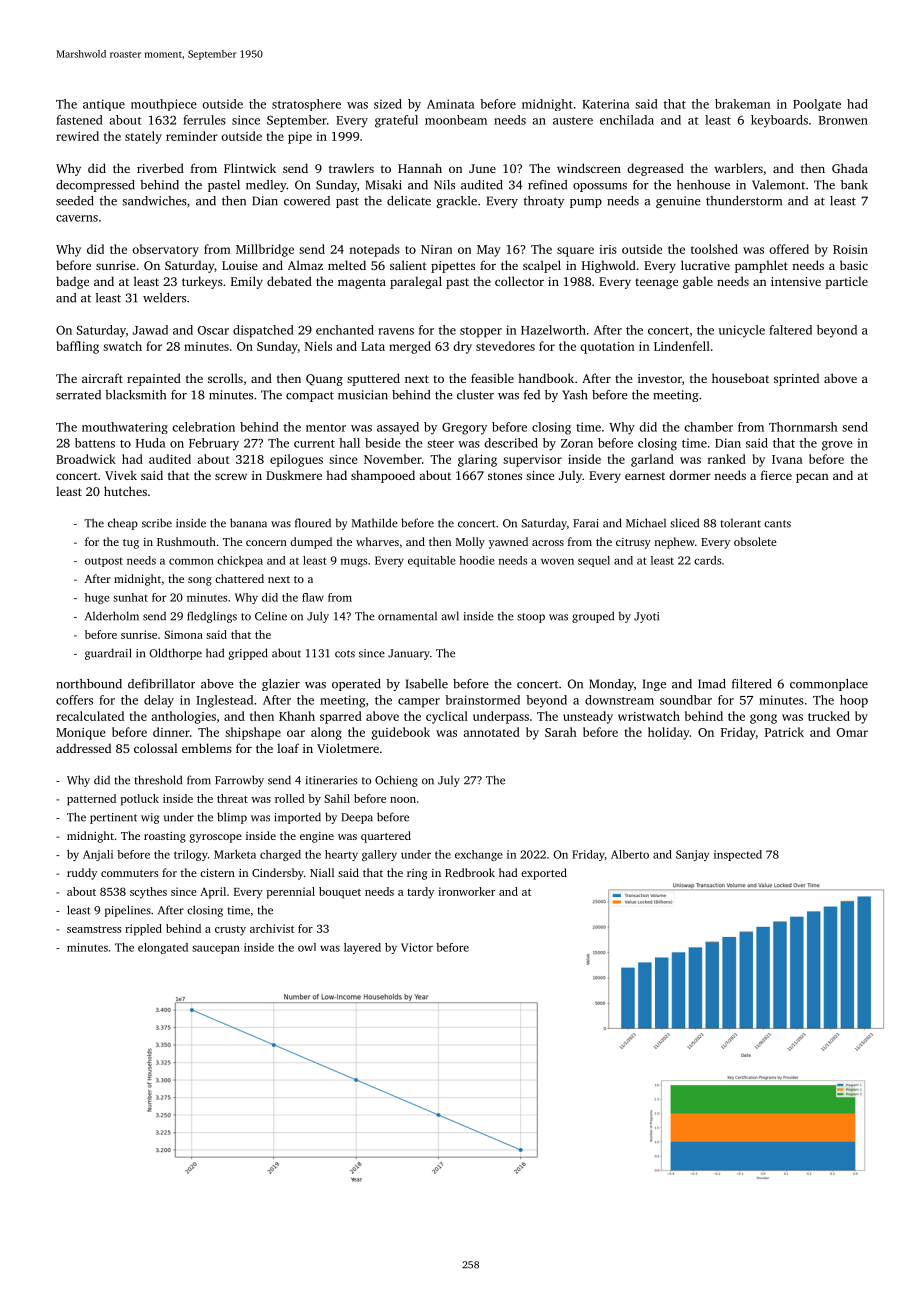 Image resolution: width=924 pixels, height=1308 pixels. What do you see at coordinates (239, 265) in the screenshot?
I see `Louise` at bounding box center [239, 265].
